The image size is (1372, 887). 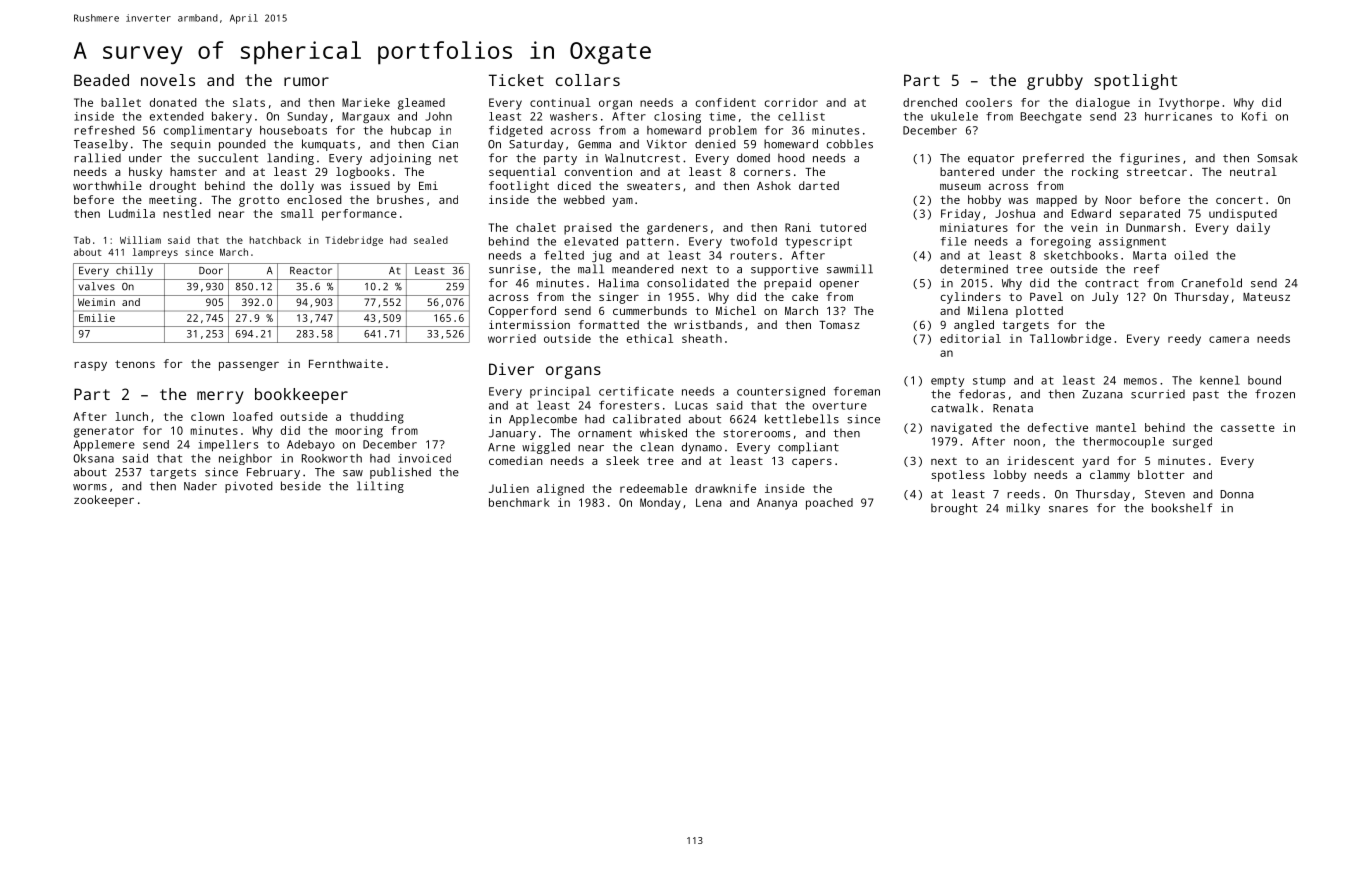 I want to click on concert, so click(x=1239, y=200).
